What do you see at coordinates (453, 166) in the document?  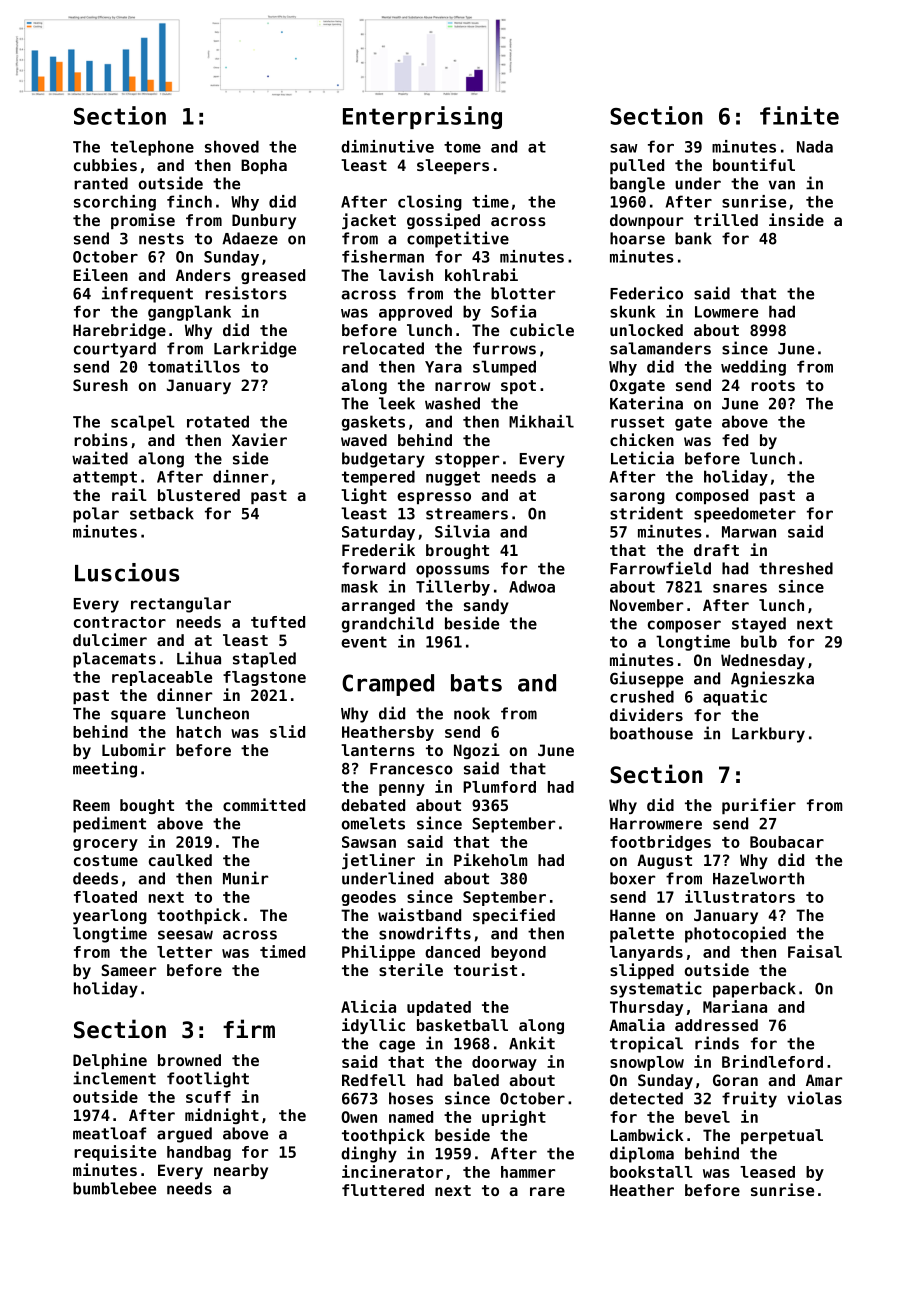 I see `sleepers` at bounding box center [453, 166].
